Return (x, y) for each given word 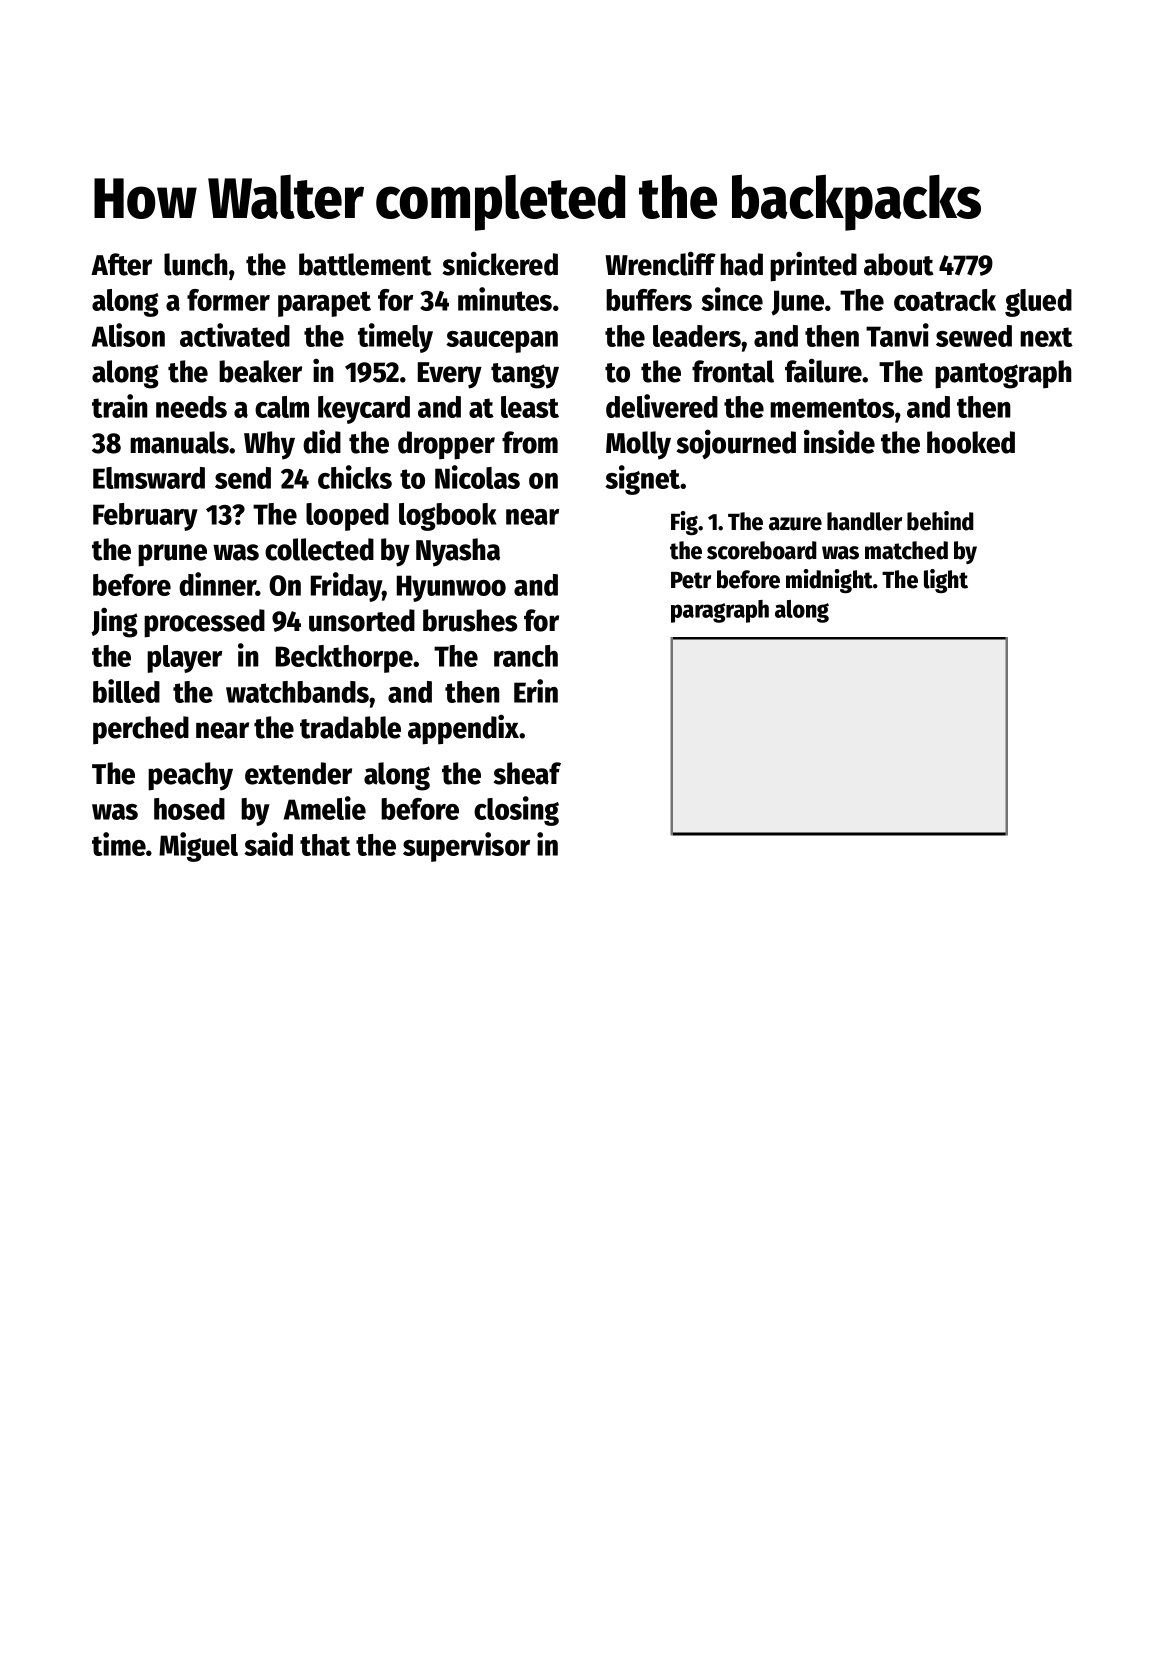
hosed (189, 809)
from (530, 442)
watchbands (297, 692)
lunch (196, 264)
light (946, 581)
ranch (526, 656)
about (899, 264)
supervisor (466, 847)
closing (516, 811)
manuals (180, 442)
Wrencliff (660, 263)
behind (940, 521)
